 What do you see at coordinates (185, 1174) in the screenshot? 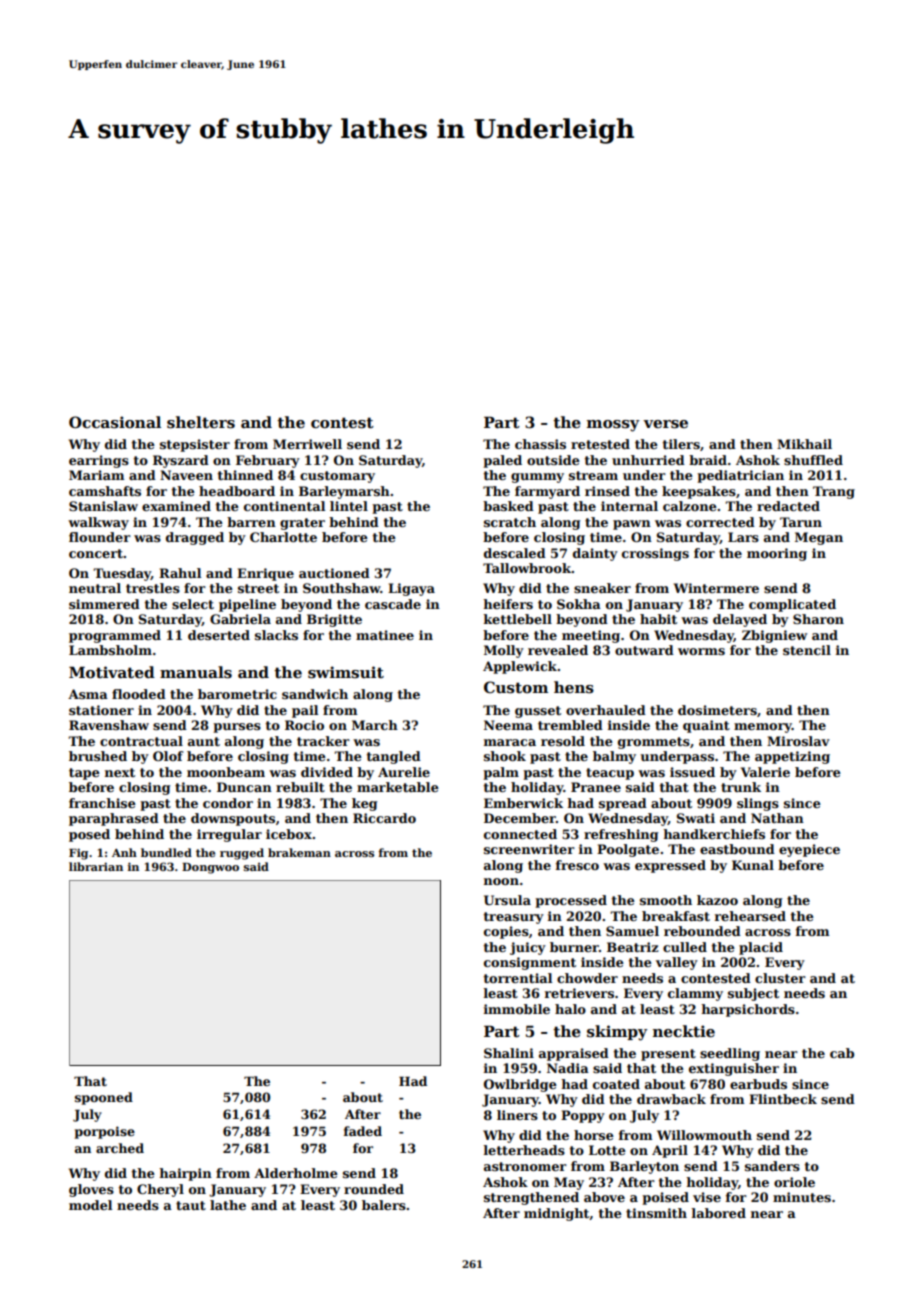
I see `hairpin` at bounding box center [185, 1174].
